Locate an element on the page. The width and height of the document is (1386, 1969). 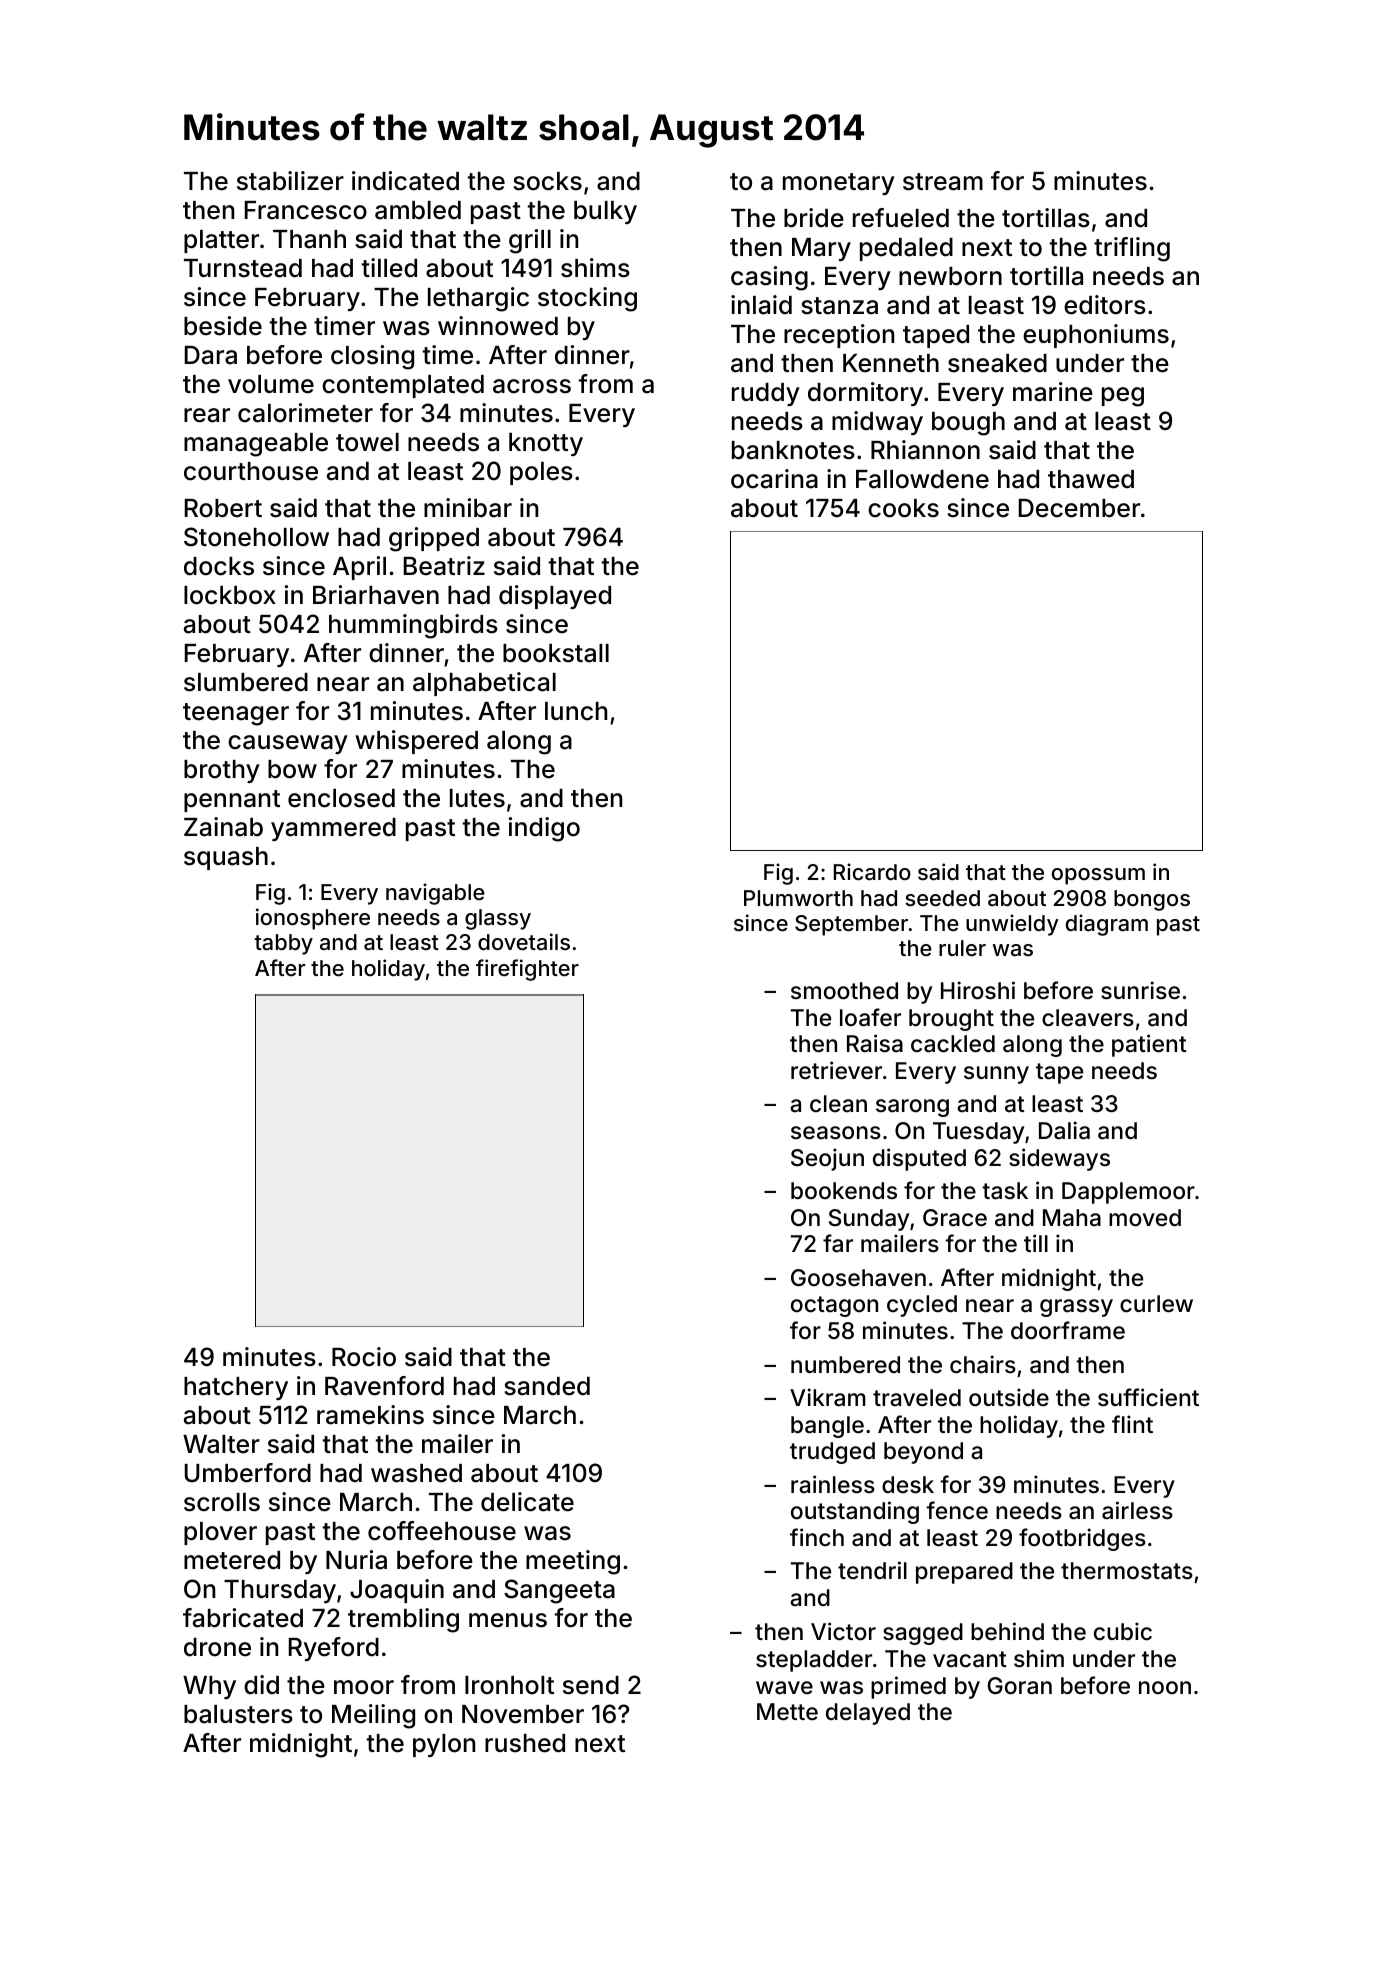
monetary is located at coordinates (839, 184).
